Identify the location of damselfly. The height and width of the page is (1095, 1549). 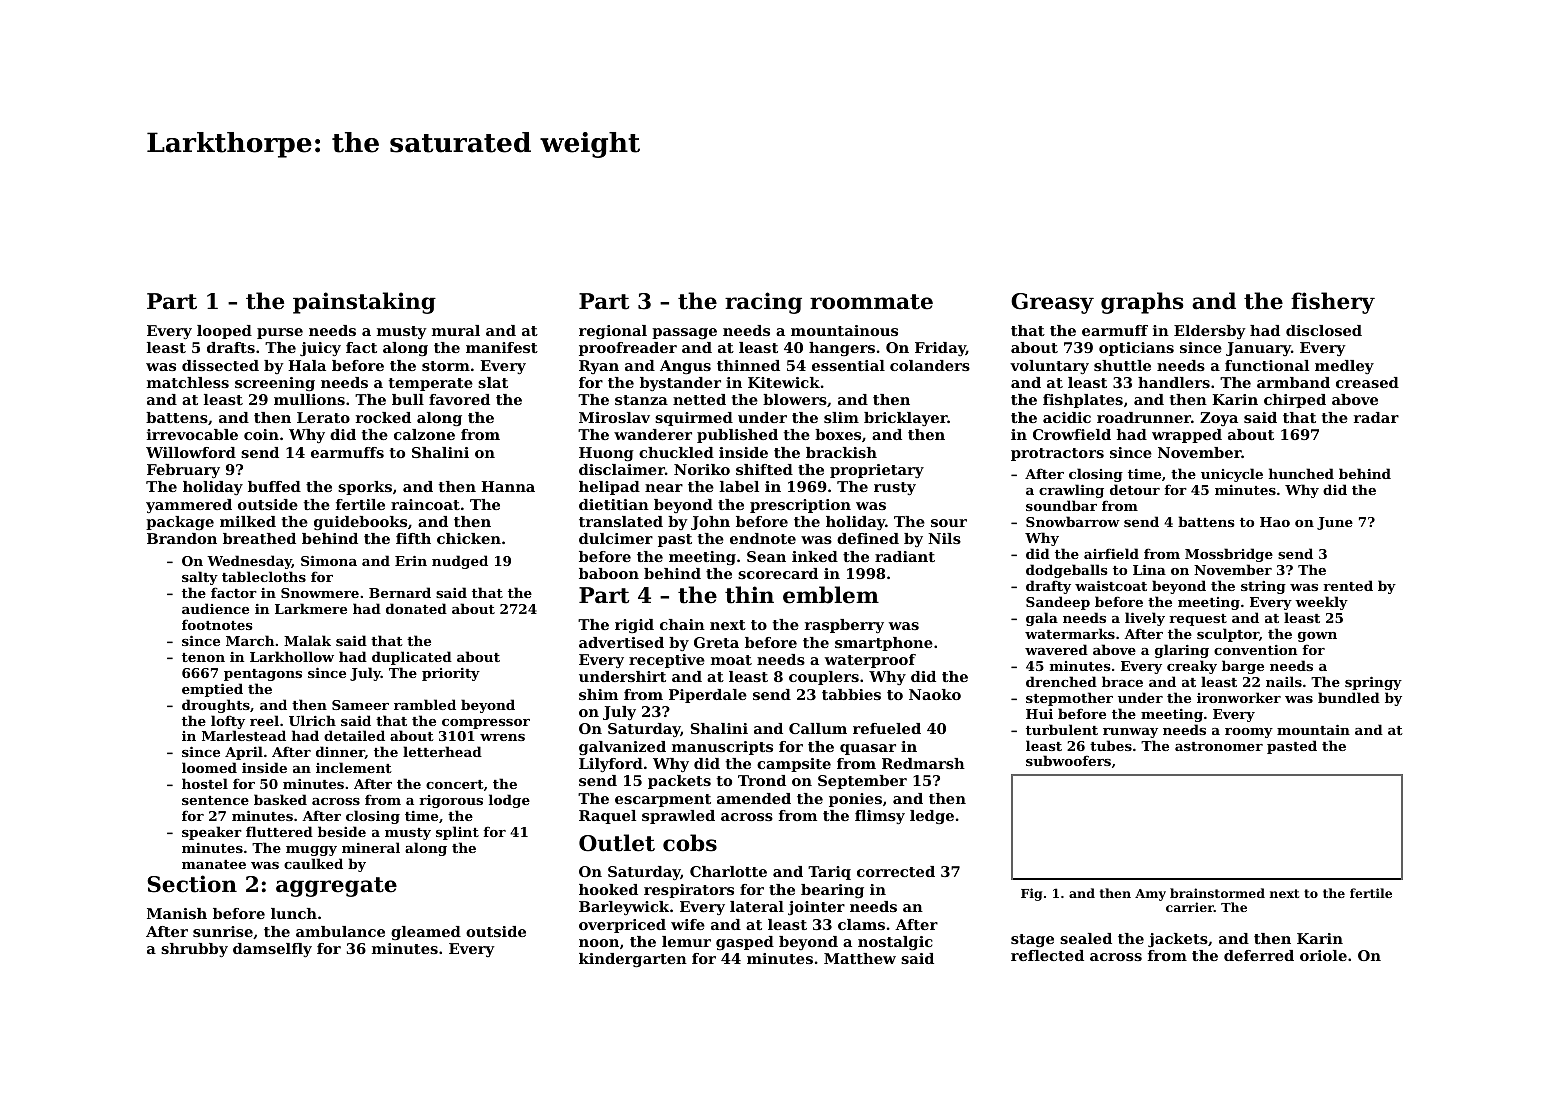
(272, 950).
